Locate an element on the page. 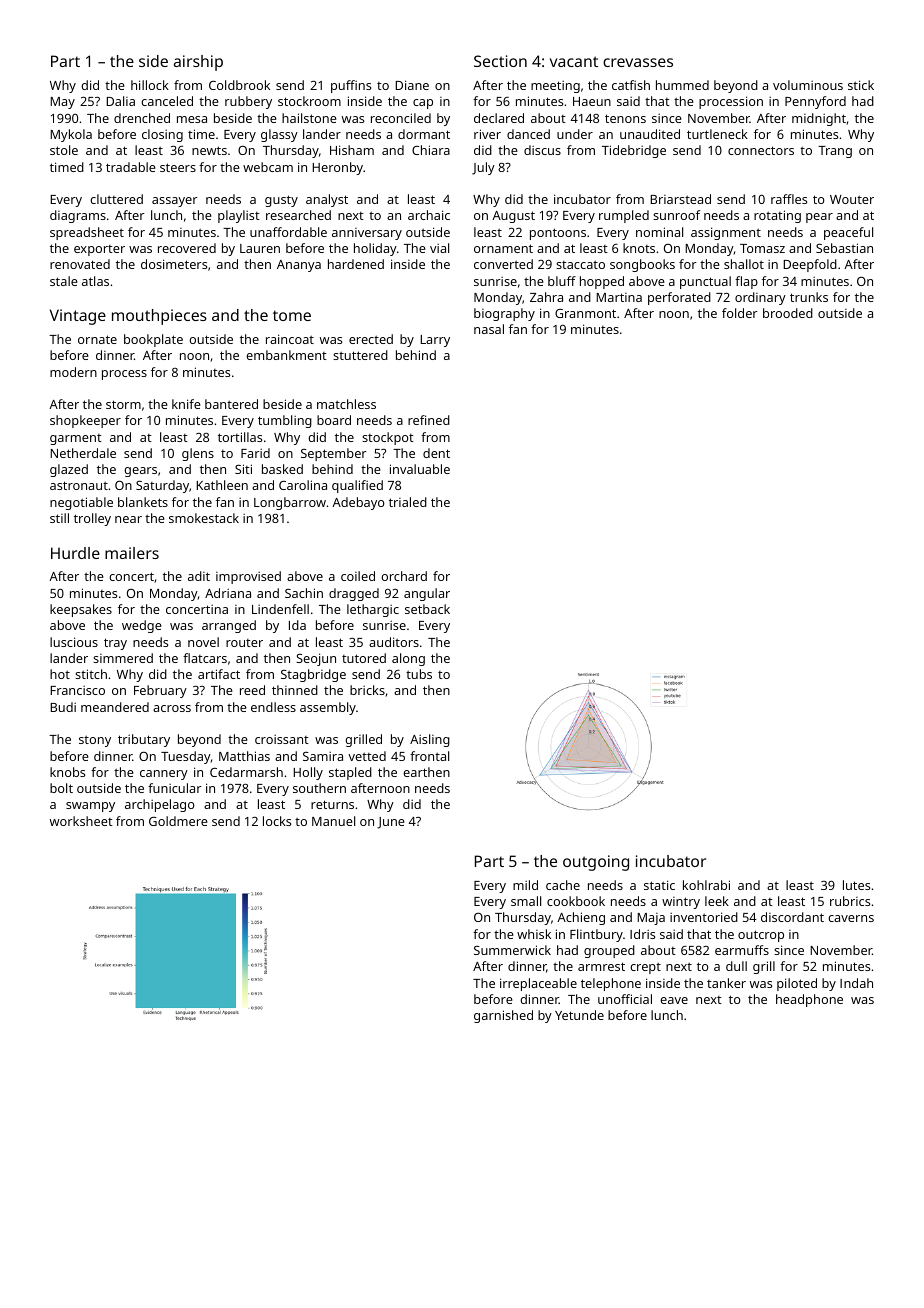 This document has height=1308, width=924. frontal is located at coordinates (429, 756).
